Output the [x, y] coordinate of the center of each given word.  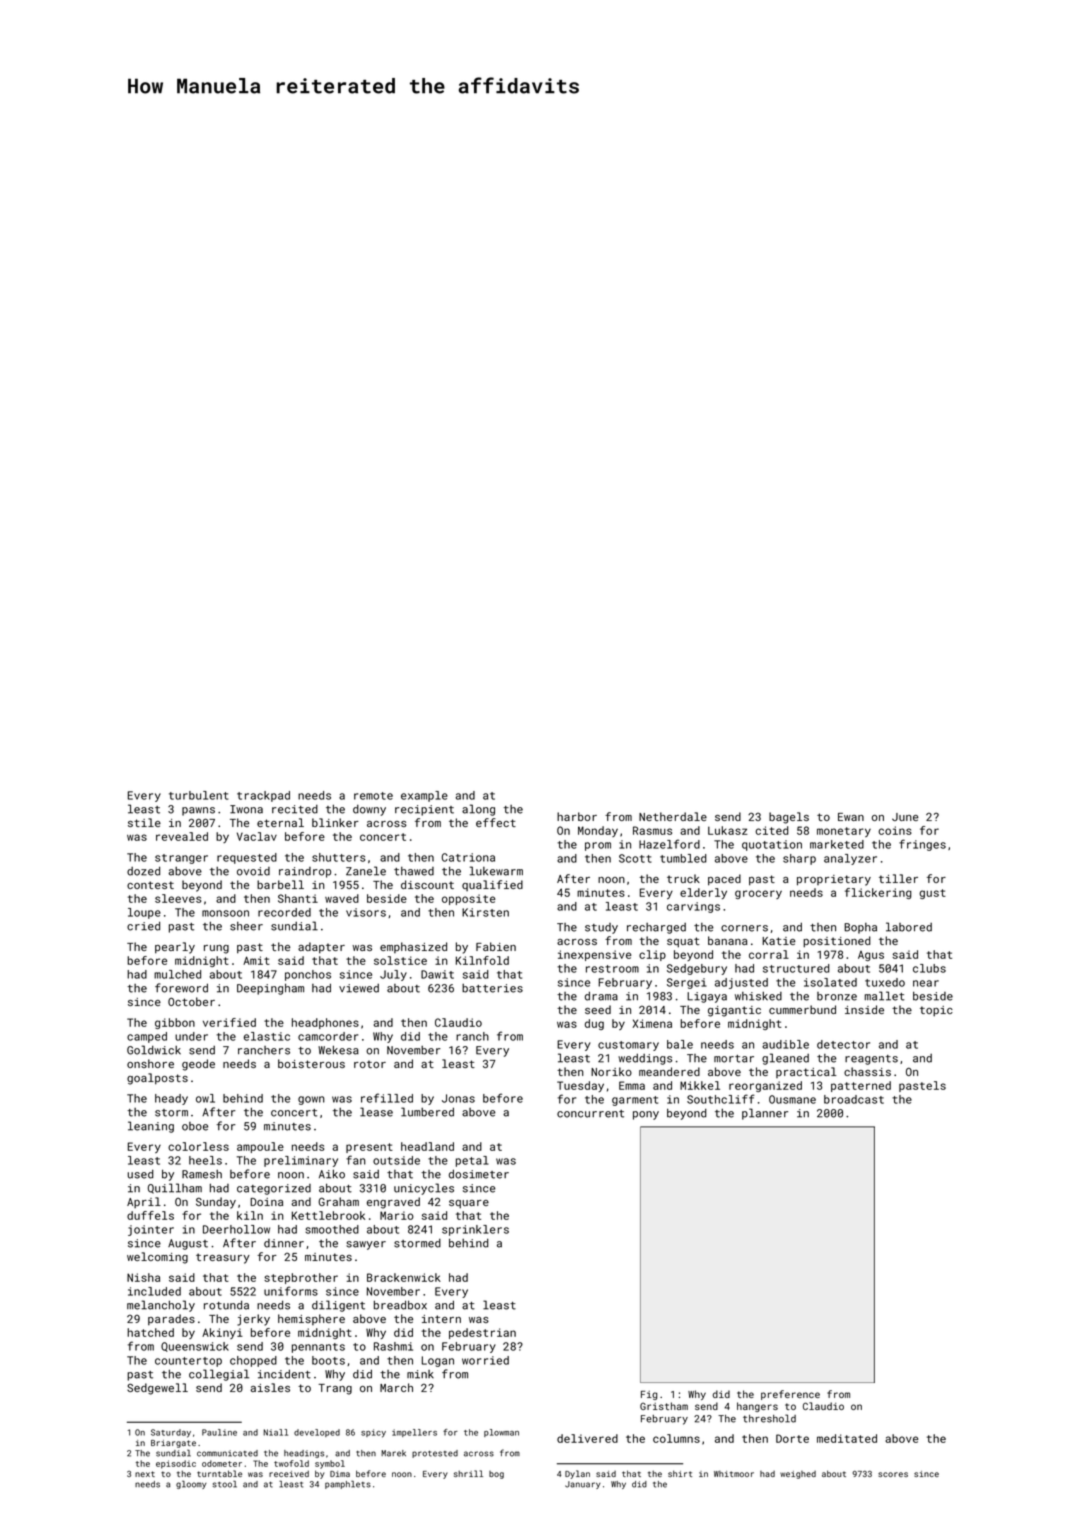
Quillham [175, 1188]
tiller [898, 878]
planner [765, 1114]
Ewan [851, 817]
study [601, 928]
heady [171, 1099]
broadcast [854, 1099]
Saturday [171, 1433]
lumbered [427, 1112]
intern [441, 1319]
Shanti [298, 898]
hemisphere [311, 1319]
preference [790, 1395]
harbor [577, 816]
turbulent [198, 795]
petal [472, 1161]
